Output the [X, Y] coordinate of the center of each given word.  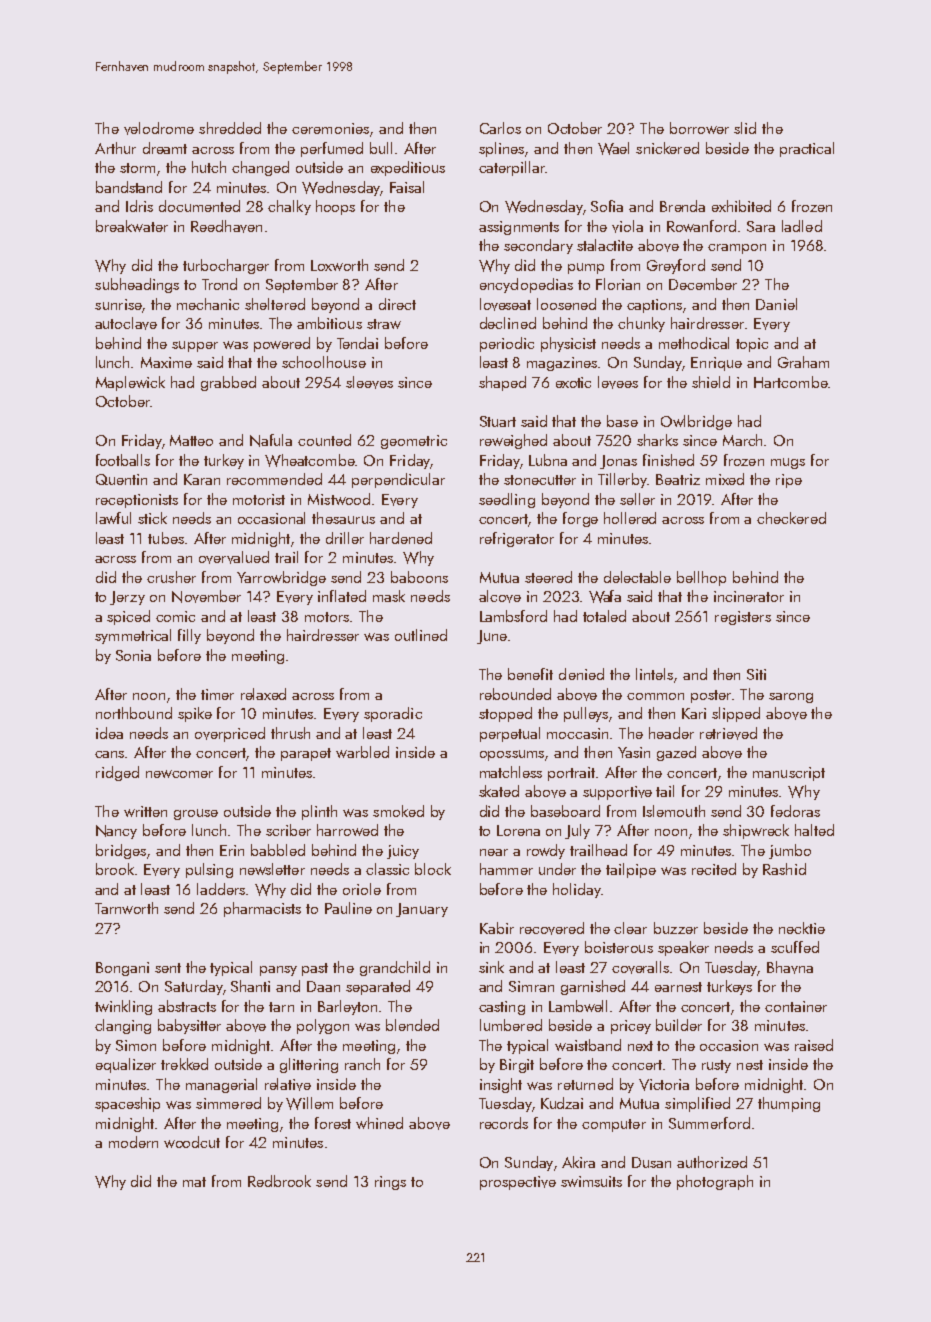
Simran [531, 986]
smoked [398, 811]
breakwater [132, 226]
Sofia [607, 206]
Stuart [498, 421]
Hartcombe [791, 382]
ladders [221, 889]
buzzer [676, 928]
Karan [202, 479]
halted [814, 830]
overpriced [230, 734]
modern [133, 1142]
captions [654, 306]
